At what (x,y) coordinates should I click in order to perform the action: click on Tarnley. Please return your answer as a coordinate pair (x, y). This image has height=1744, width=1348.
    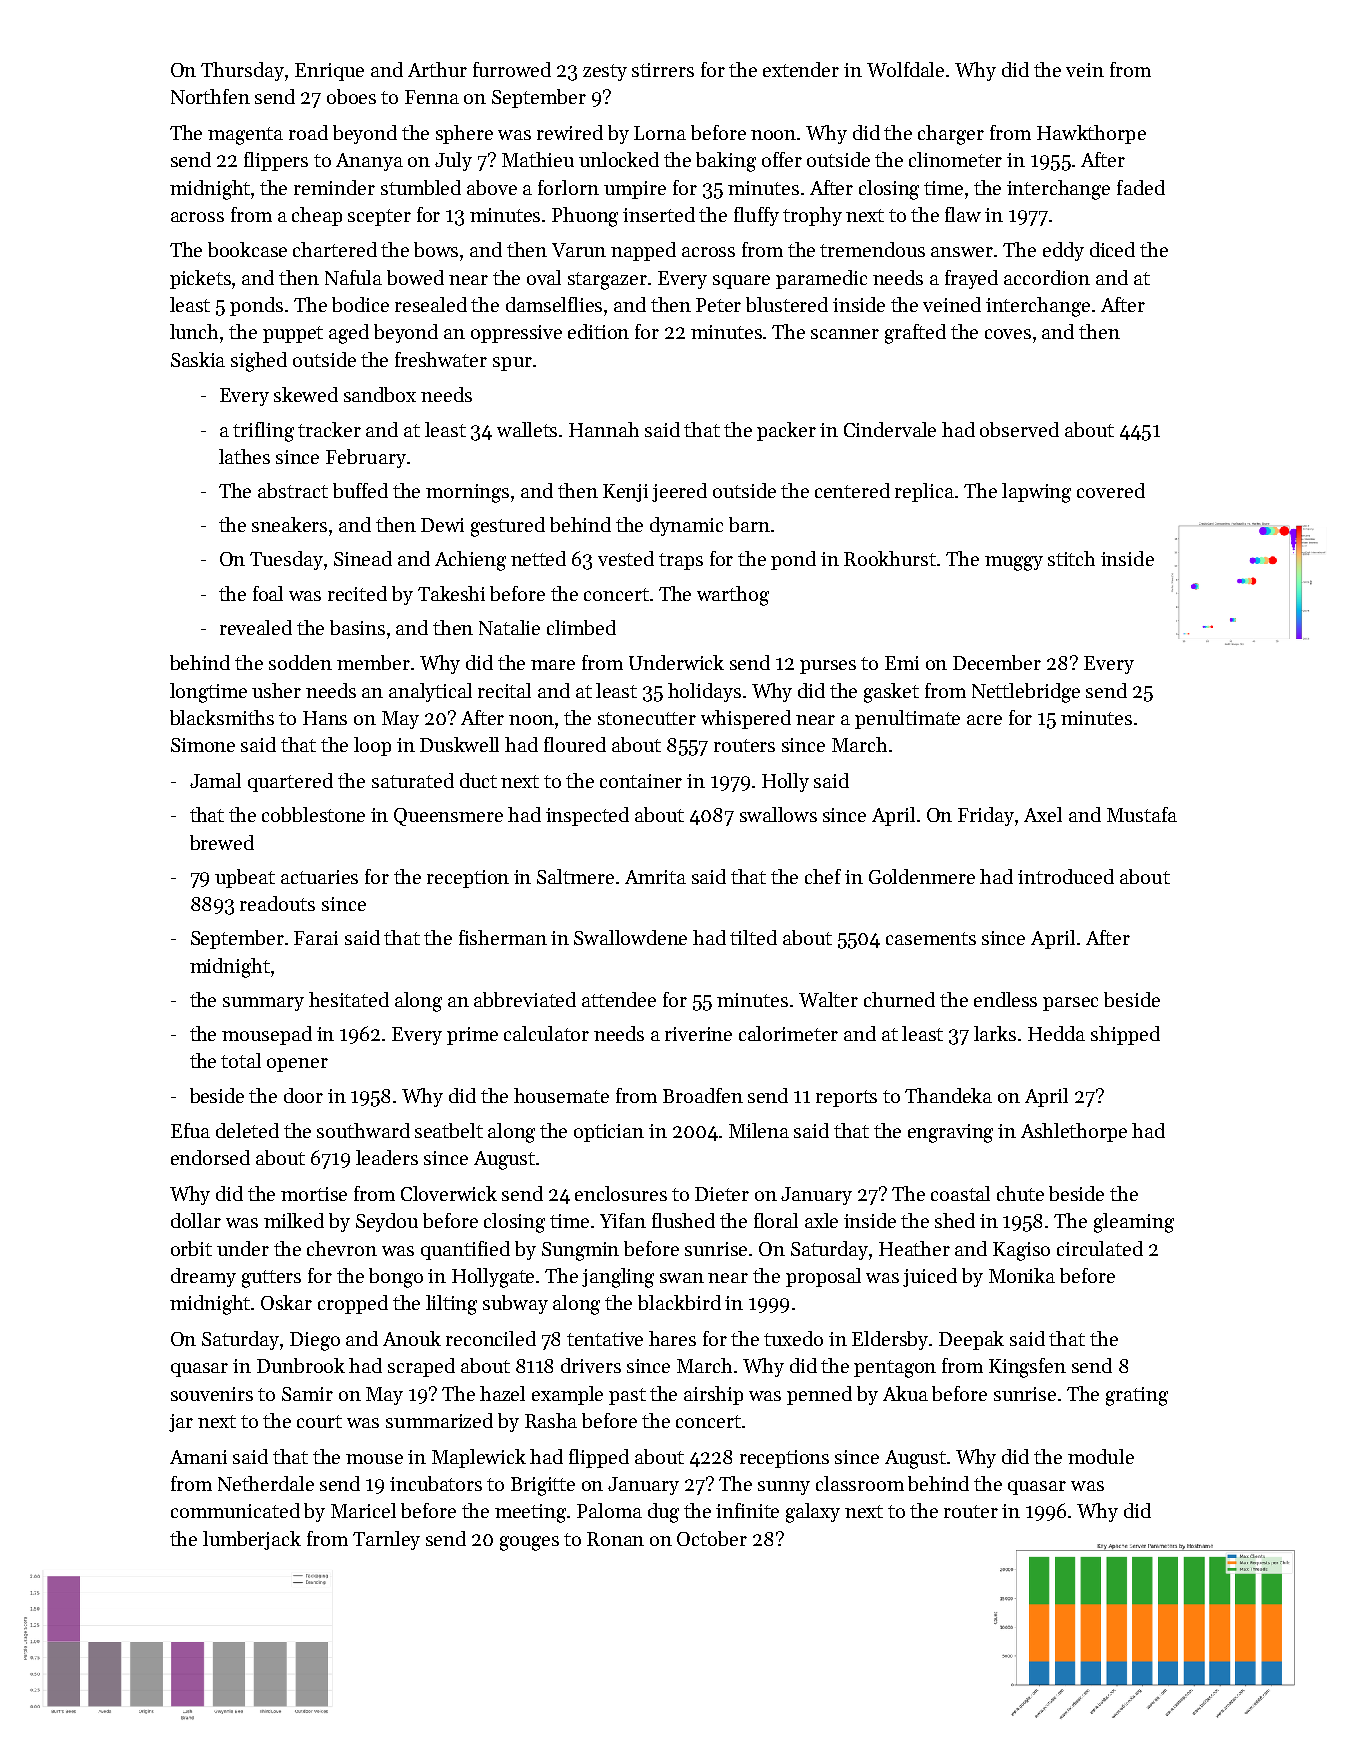
    Looking at the image, I should click on (386, 1540).
